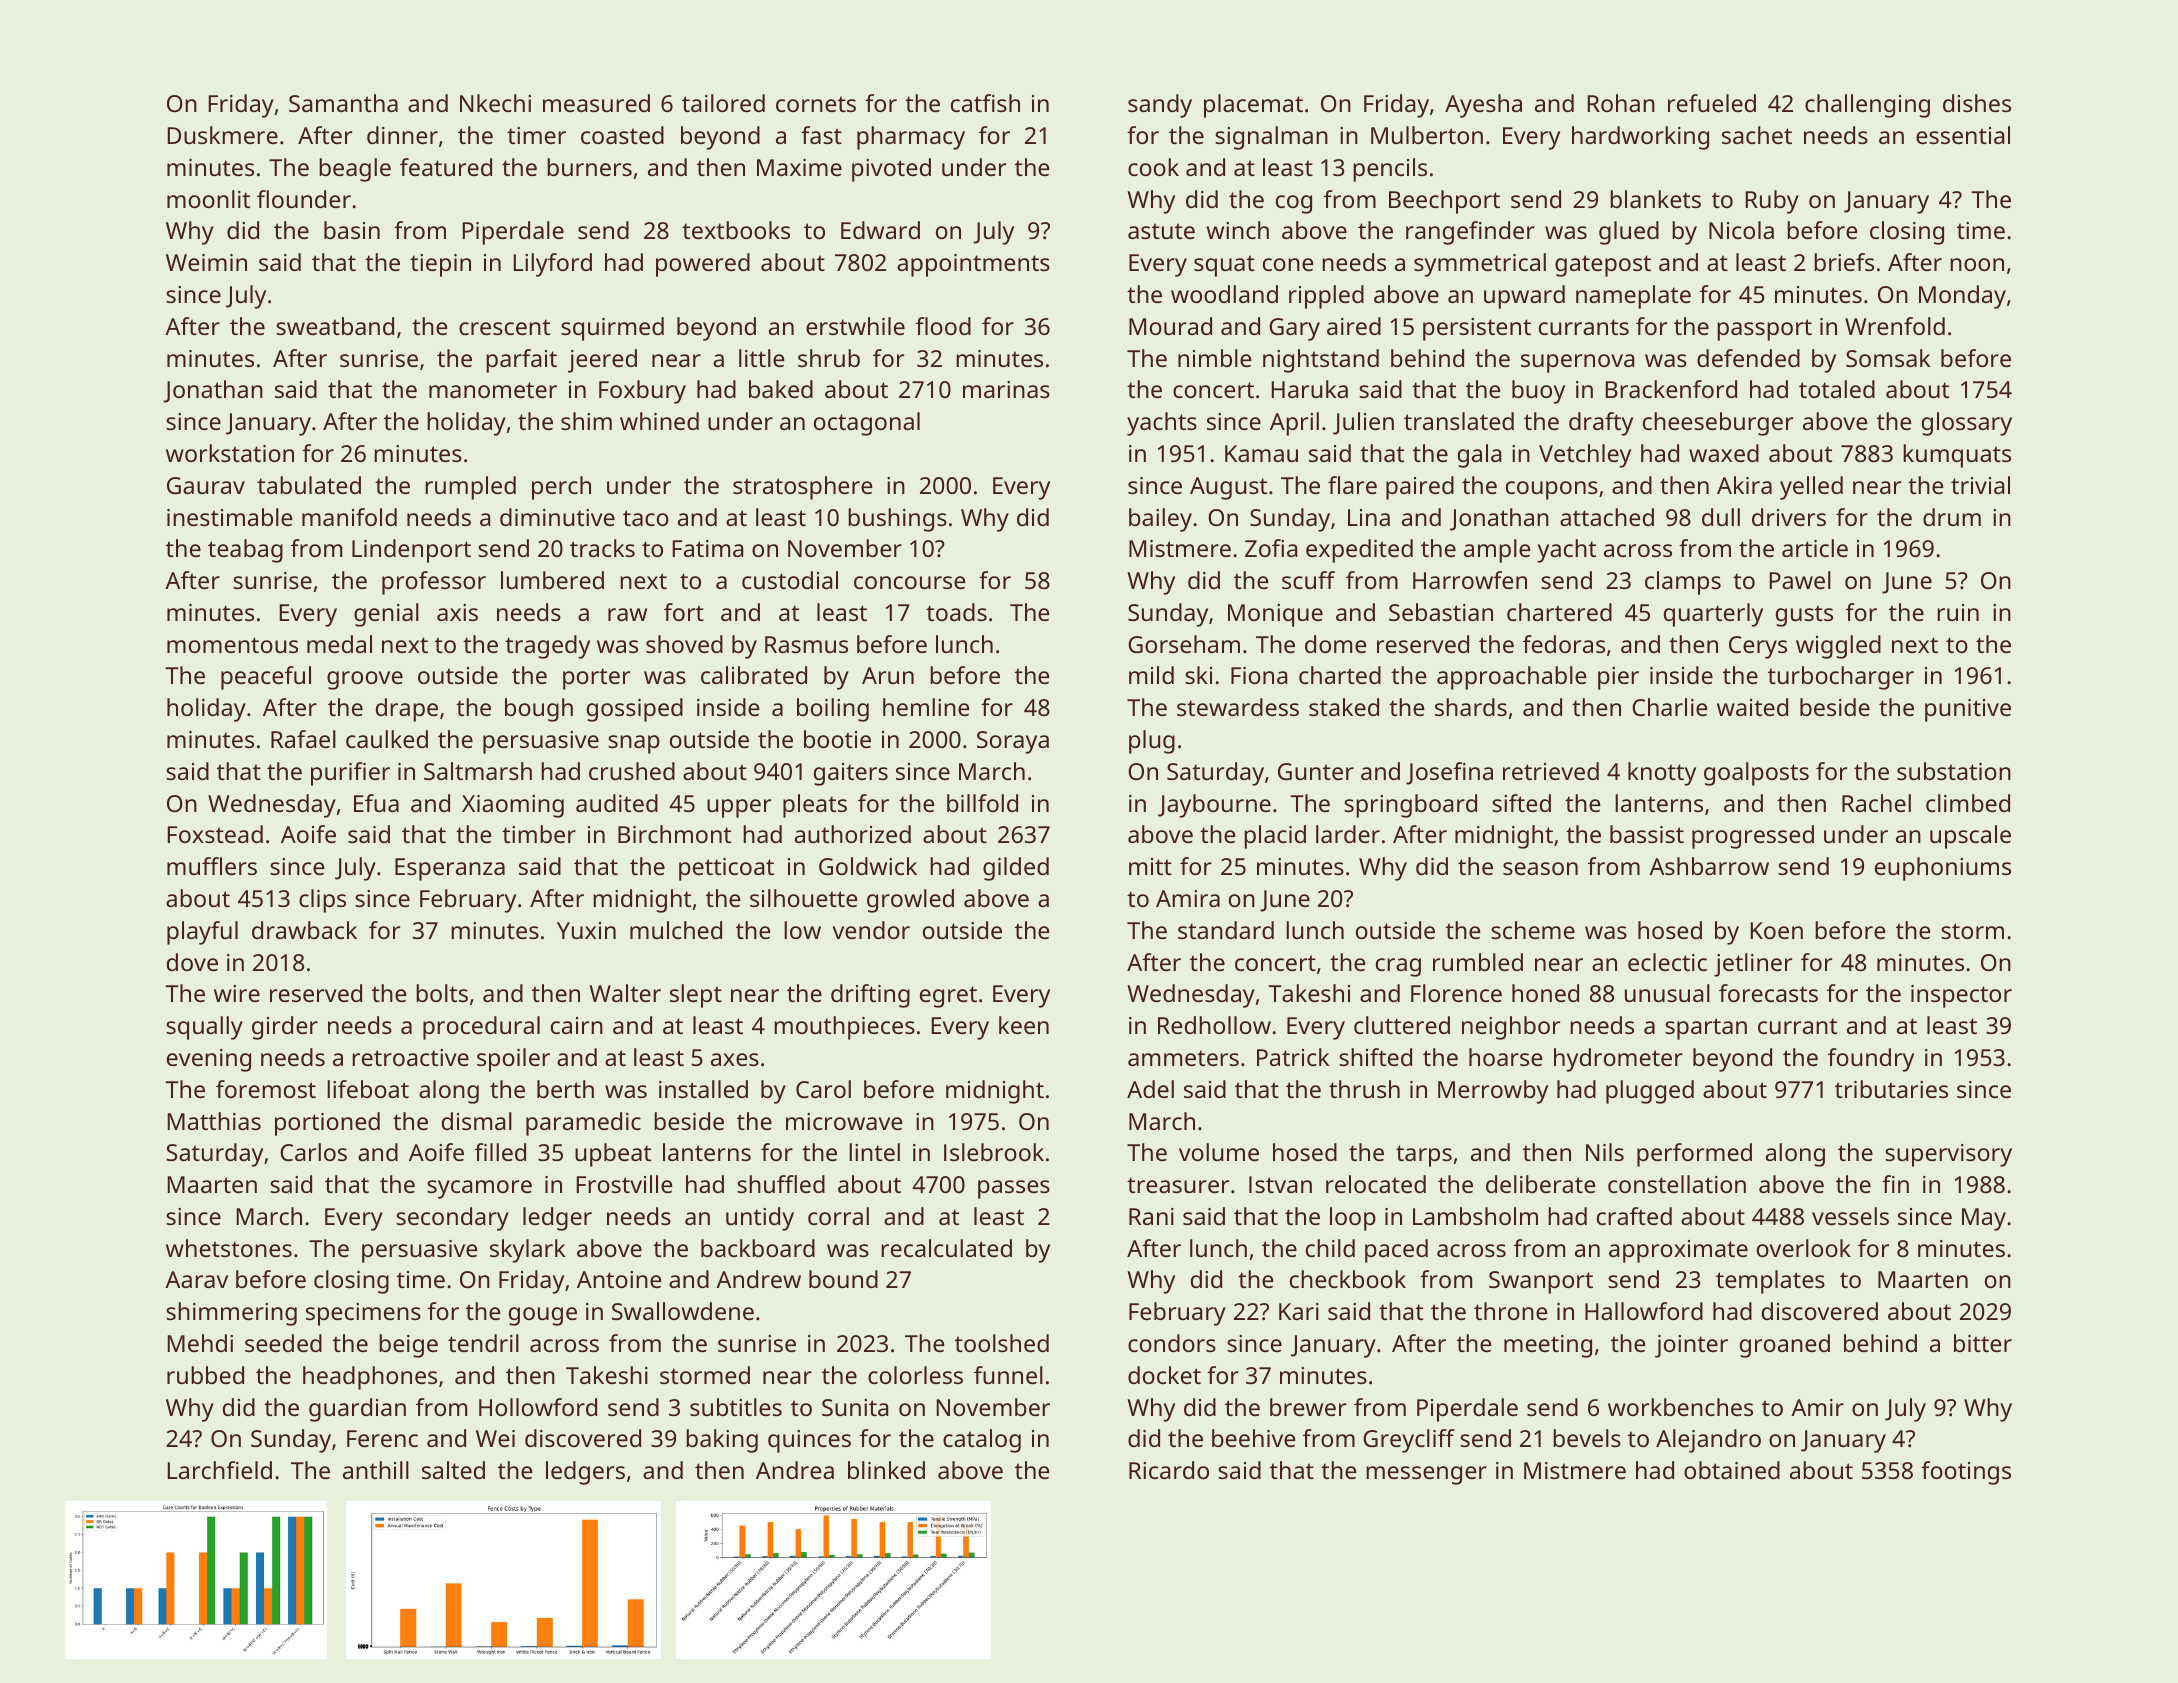 The image size is (2178, 1683). I want to click on obtained, so click(1732, 1470).
